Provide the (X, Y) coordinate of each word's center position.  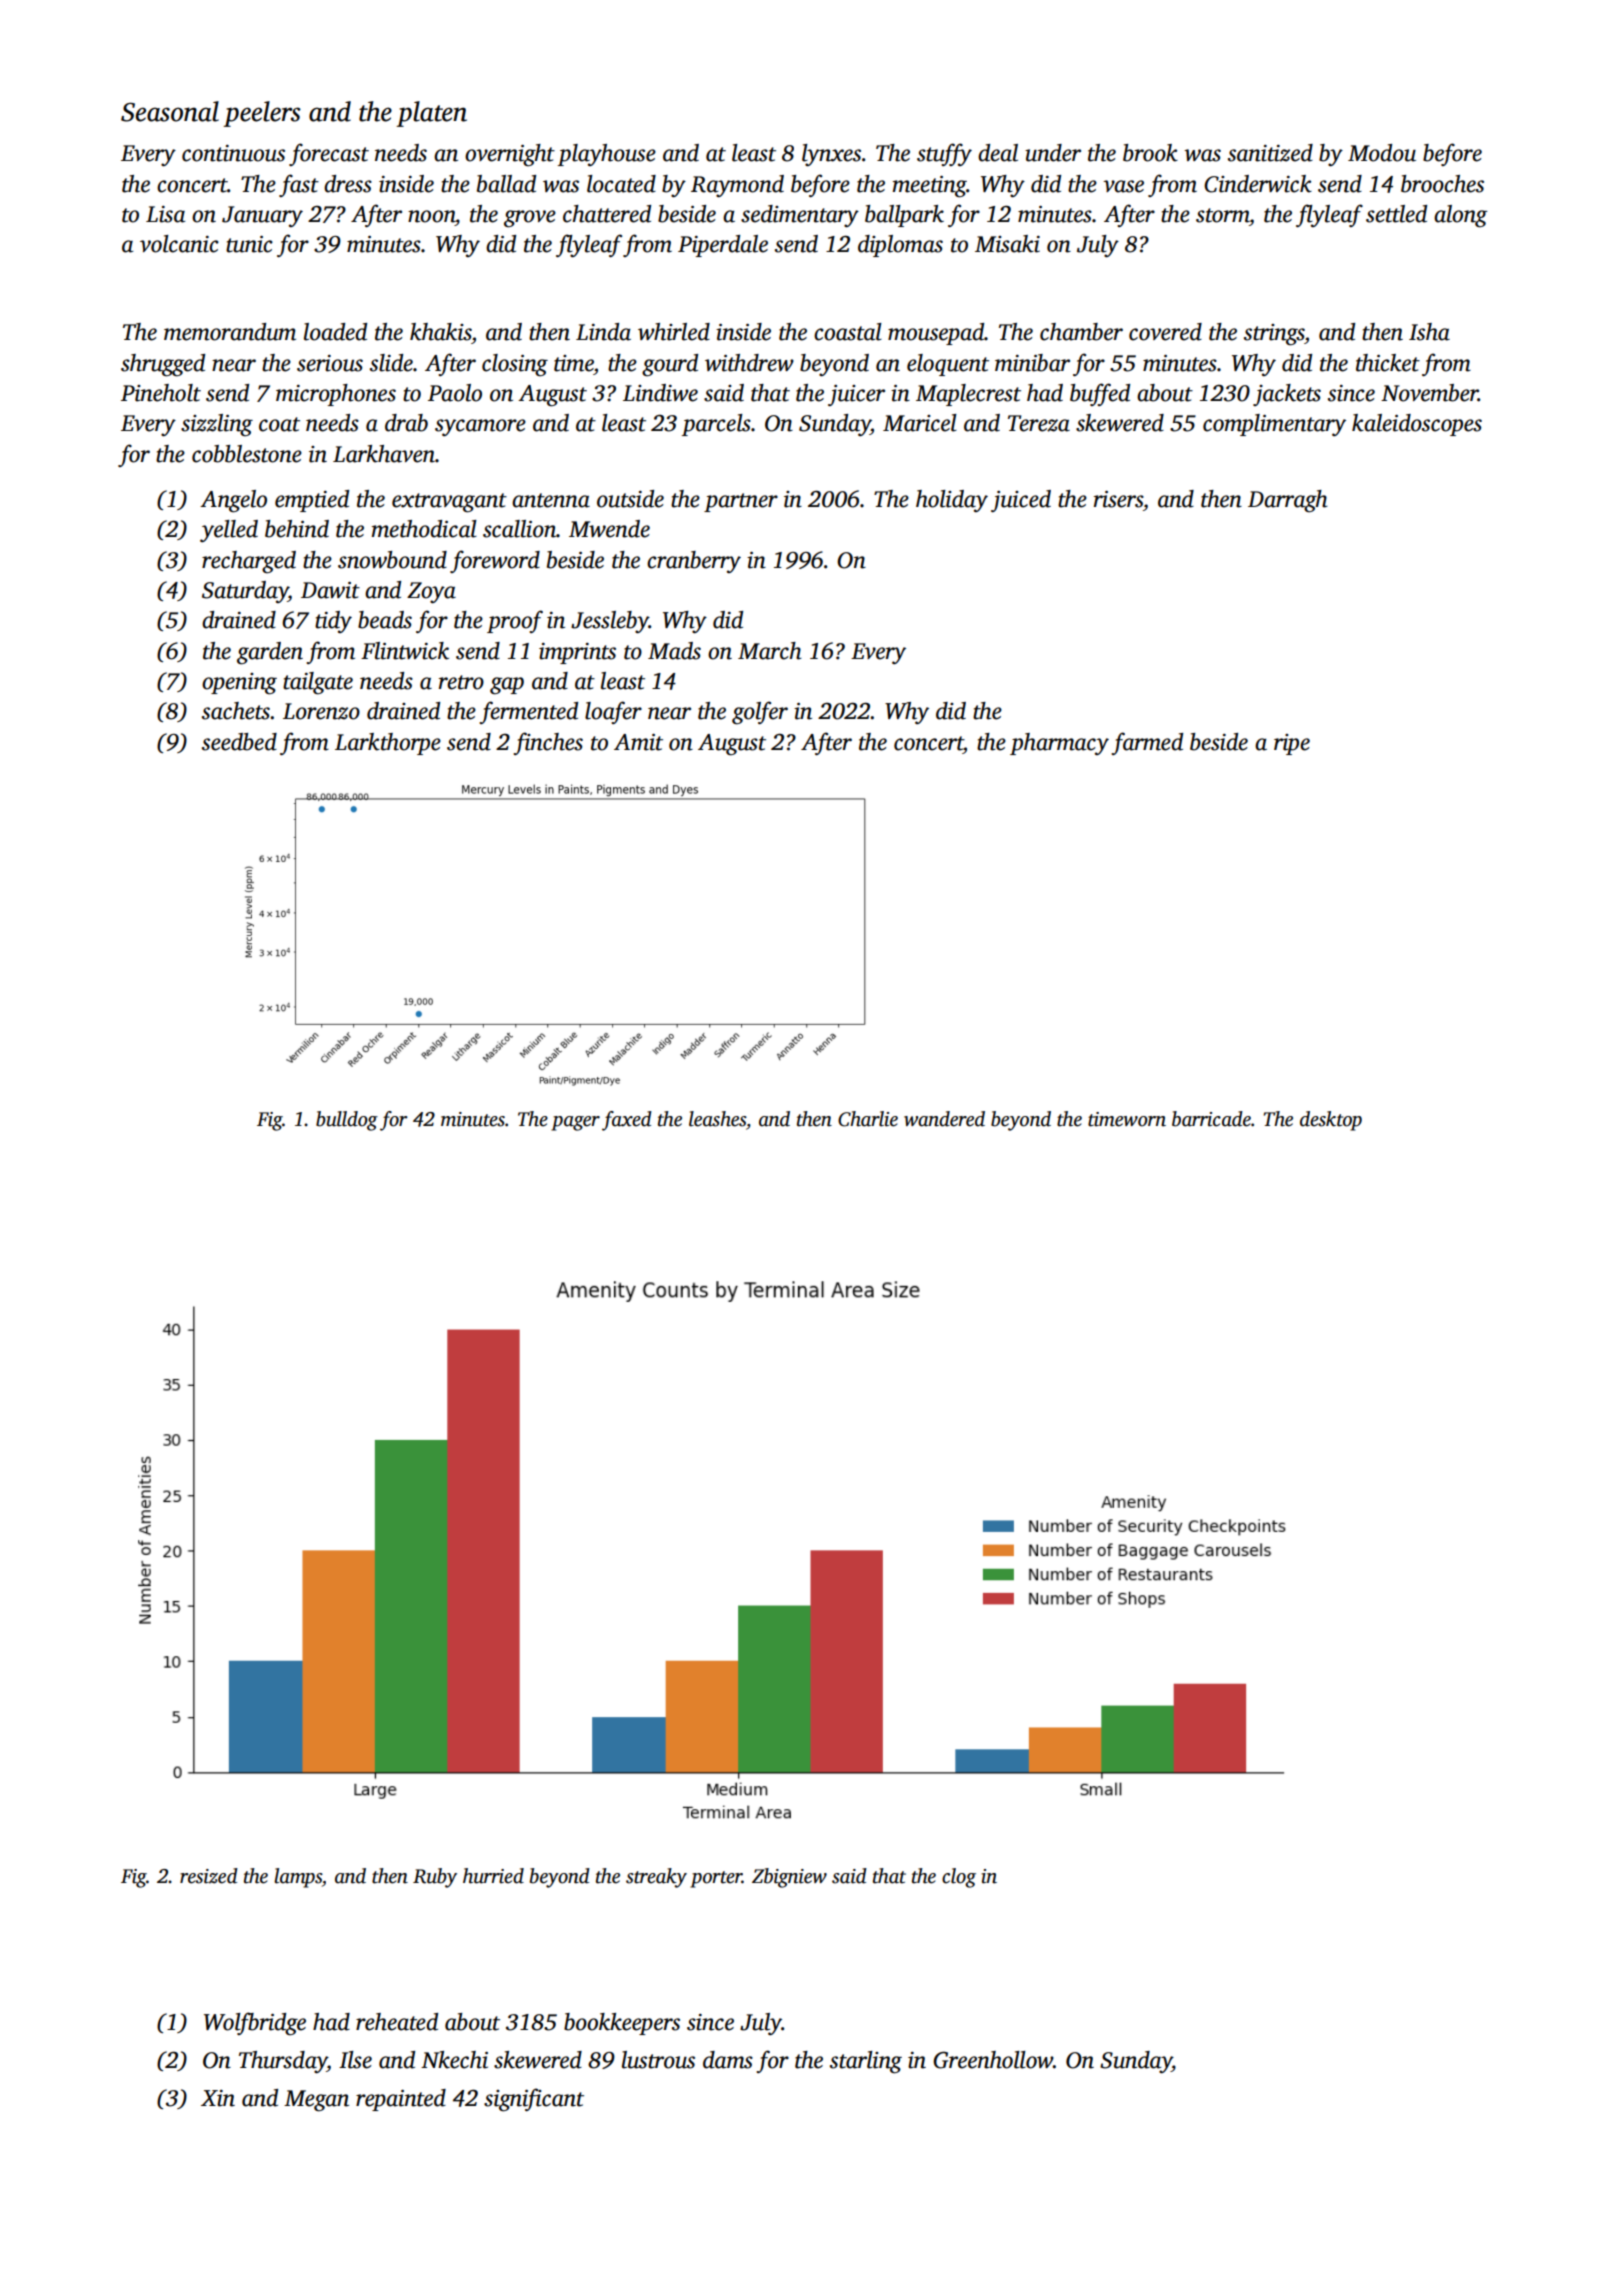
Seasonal (170, 111)
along (1461, 216)
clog (959, 1878)
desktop (1331, 1121)
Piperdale (723, 246)
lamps (298, 1878)
